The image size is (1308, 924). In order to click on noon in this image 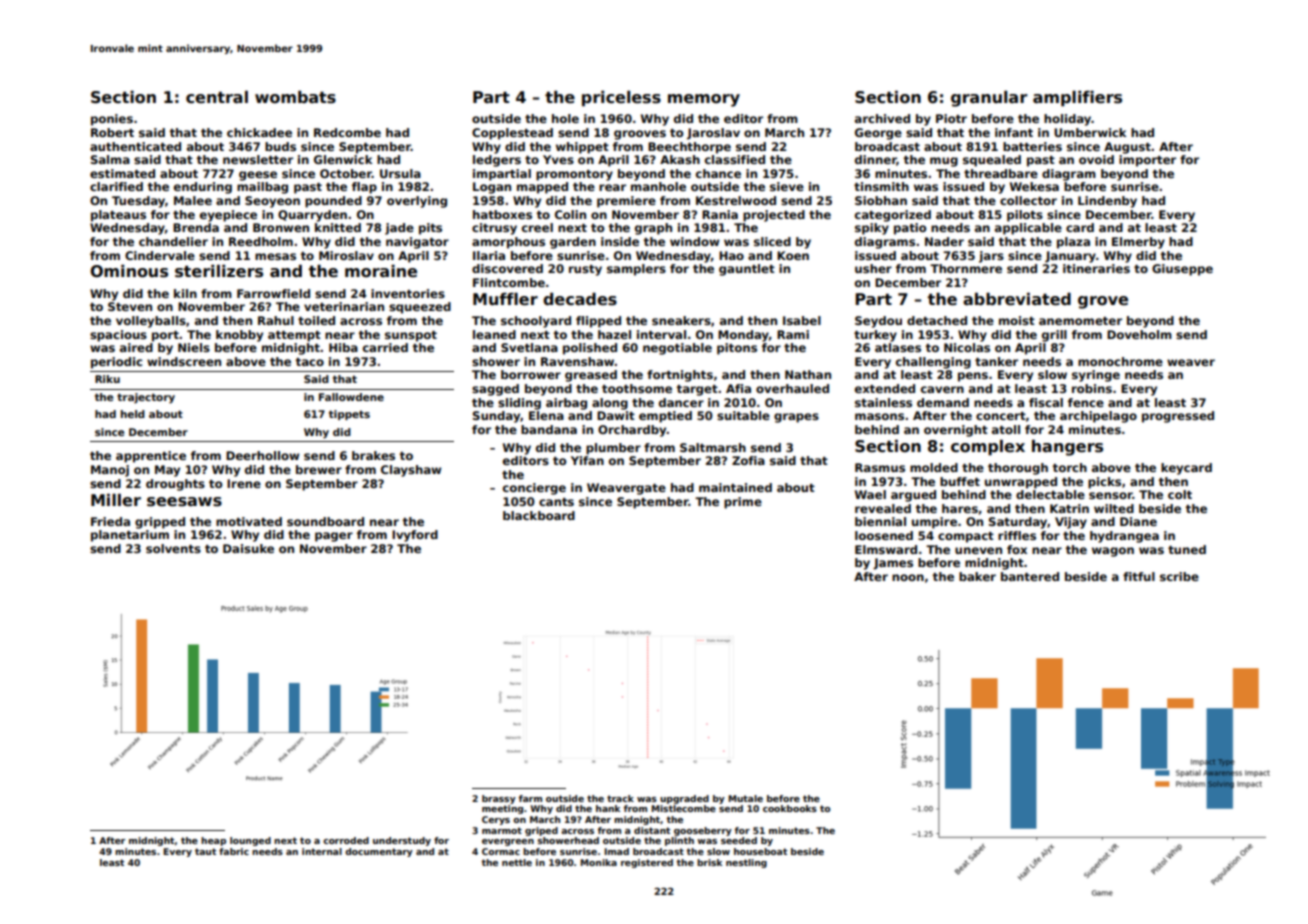, I will do `click(908, 577)`.
